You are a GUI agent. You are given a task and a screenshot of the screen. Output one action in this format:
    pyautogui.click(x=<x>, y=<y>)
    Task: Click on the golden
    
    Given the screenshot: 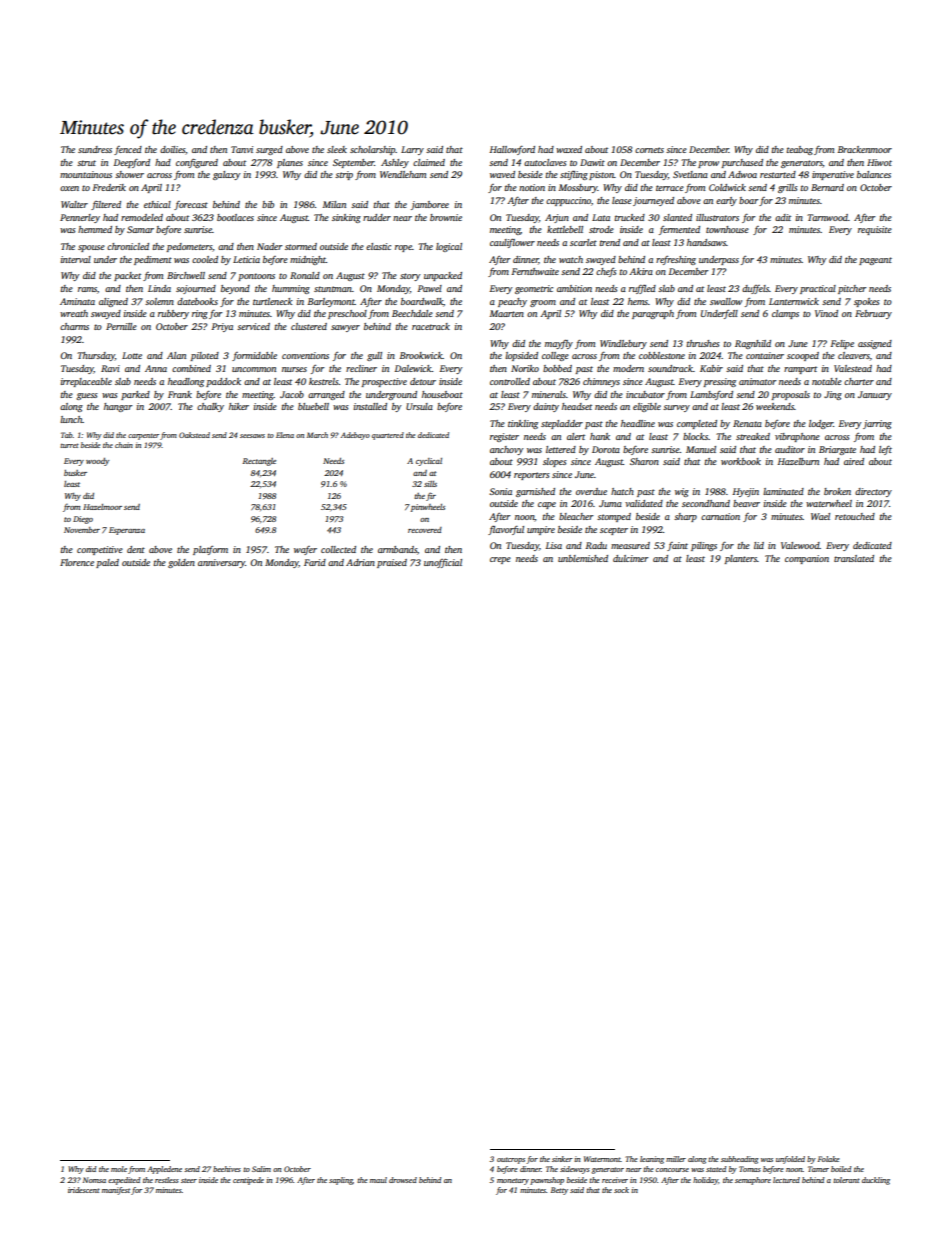 What is the action you would take?
    pyautogui.click(x=181, y=563)
